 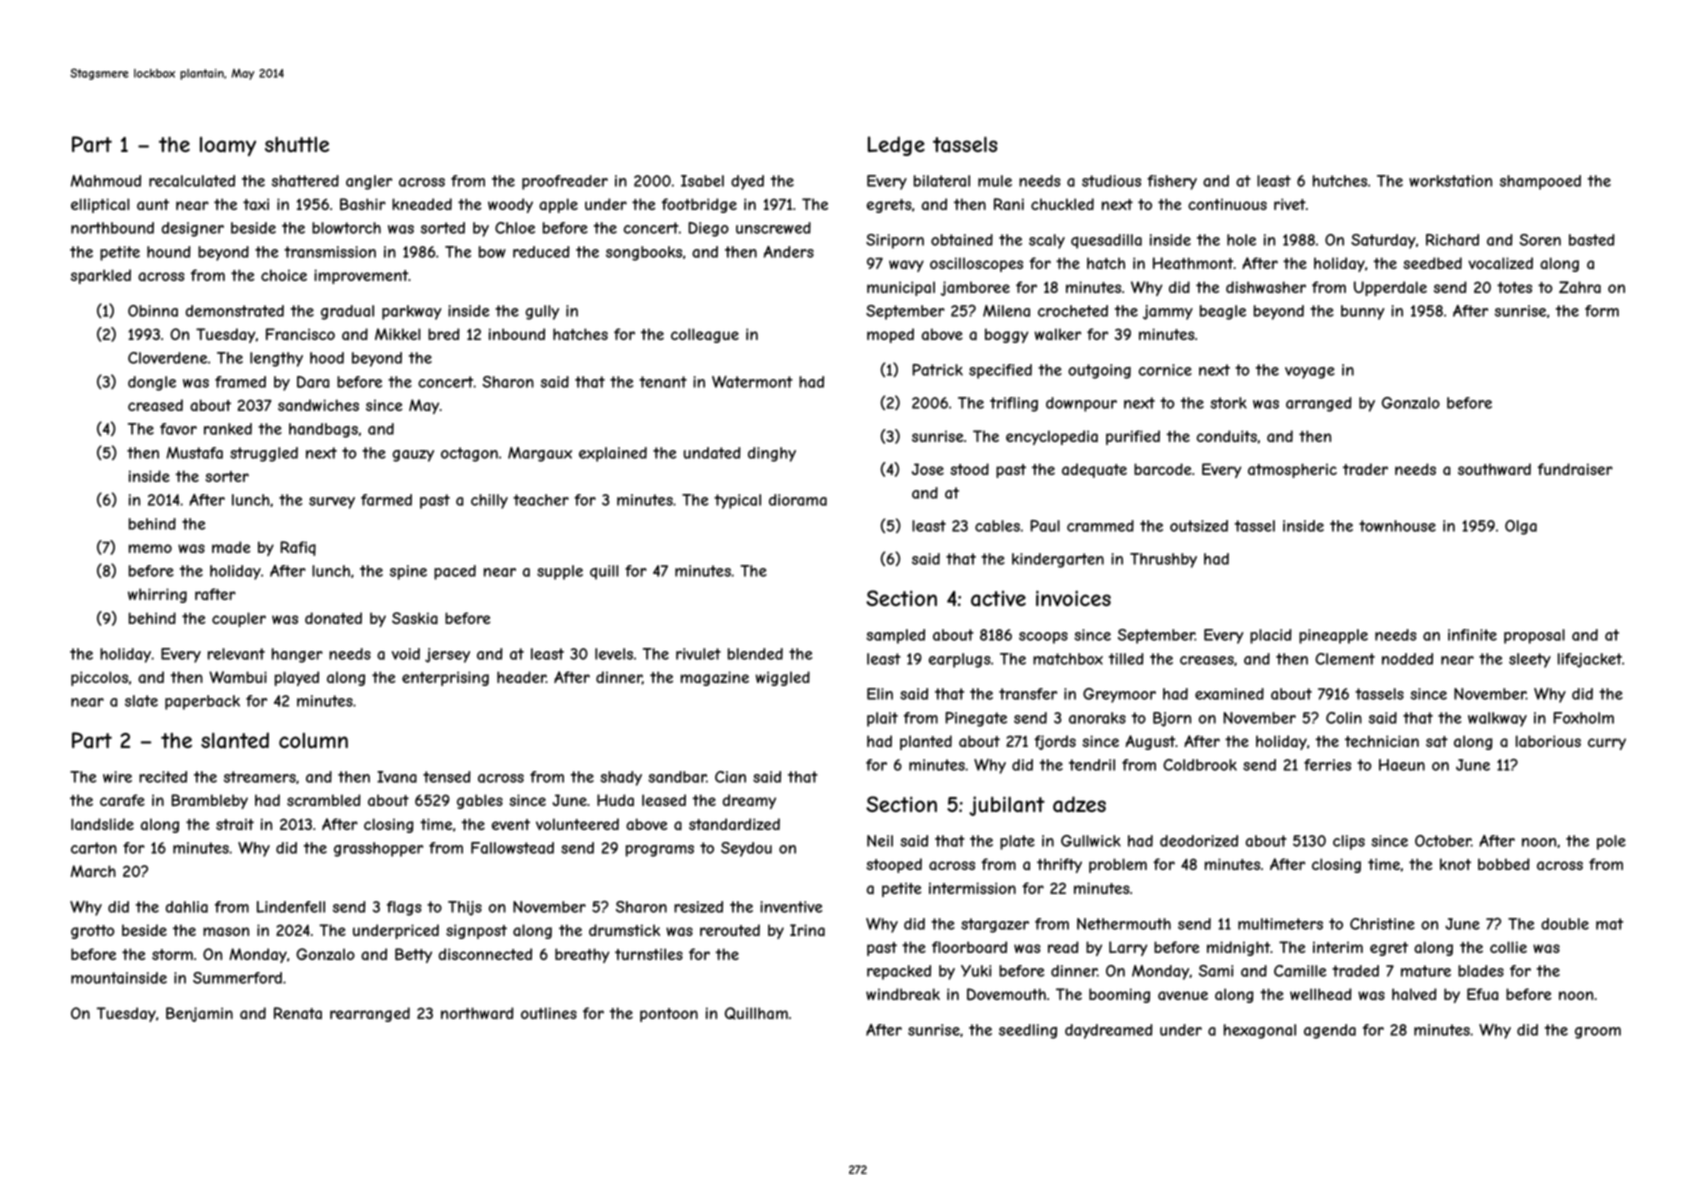 What do you see at coordinates (297, 144) in the screenshot?
I see `shuttle` at bounding box center [297, 144].
